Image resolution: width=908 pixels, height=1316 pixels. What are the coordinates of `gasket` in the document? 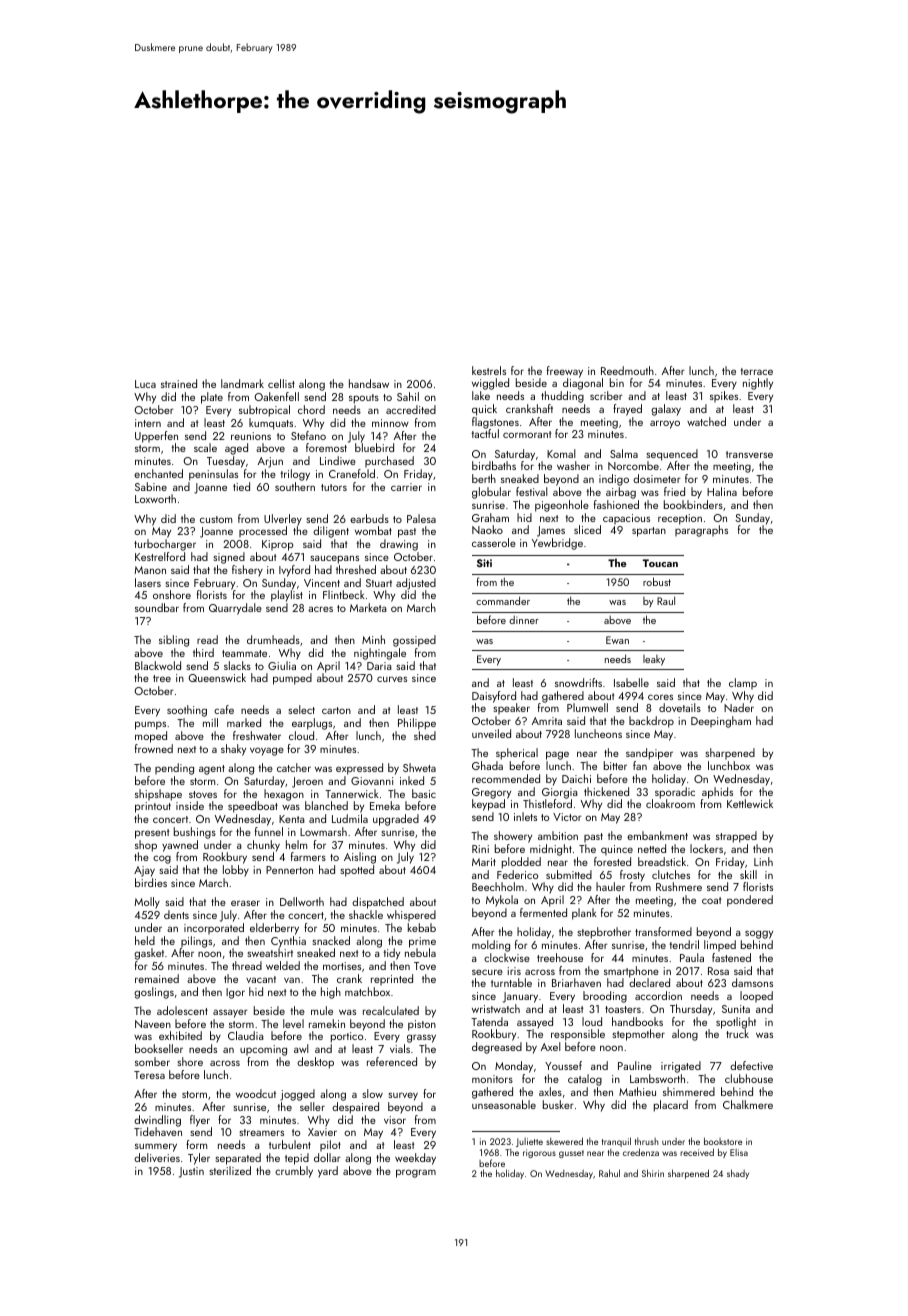 It's located at (149, 954).
